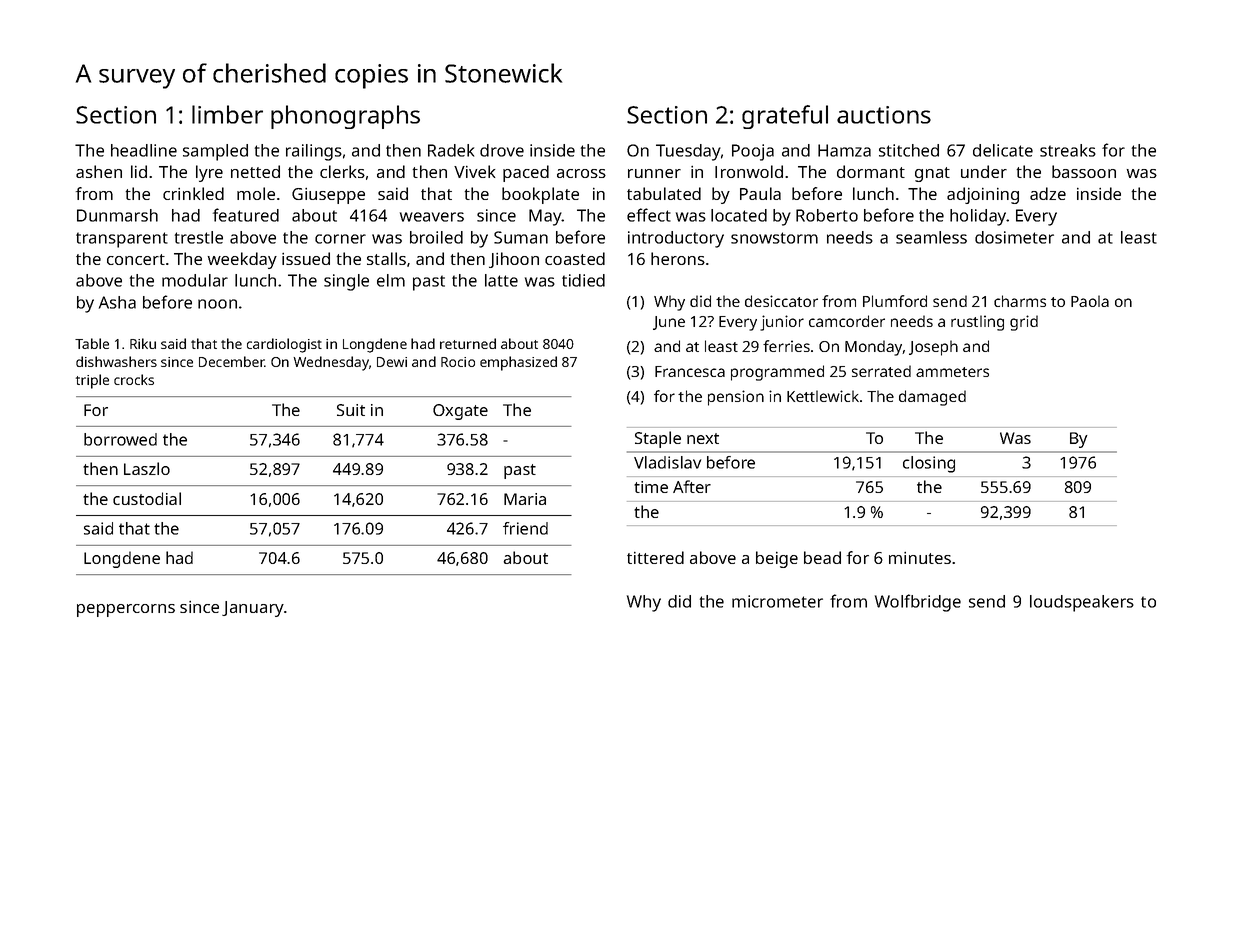  What do you see at coordinates (918, 603) in the screenshot?
I see `Wolfbridge` at bounding box center [918, 603].
